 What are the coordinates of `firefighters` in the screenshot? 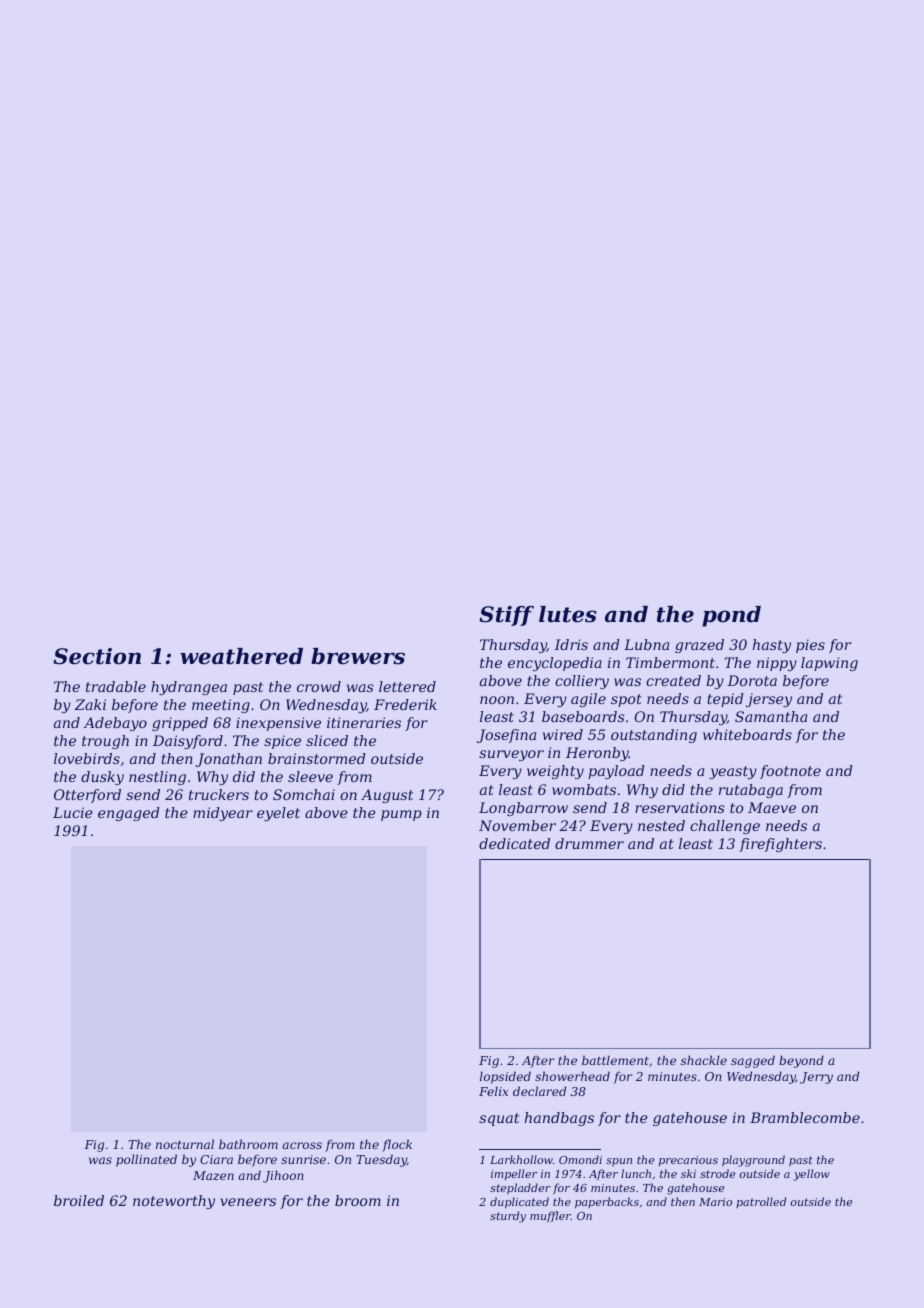 It's located at (780, 845).
